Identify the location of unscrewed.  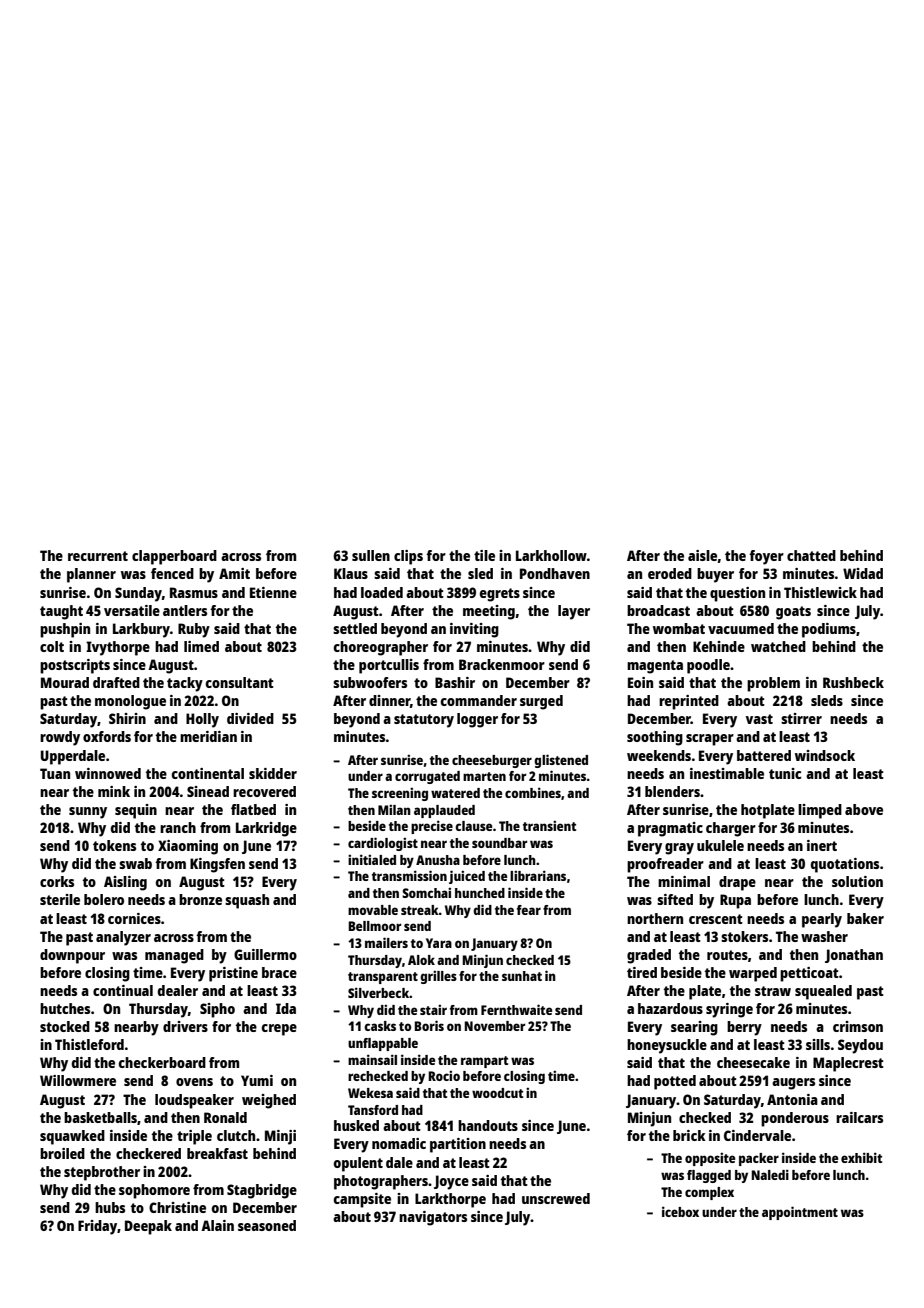
(556, 1198).
